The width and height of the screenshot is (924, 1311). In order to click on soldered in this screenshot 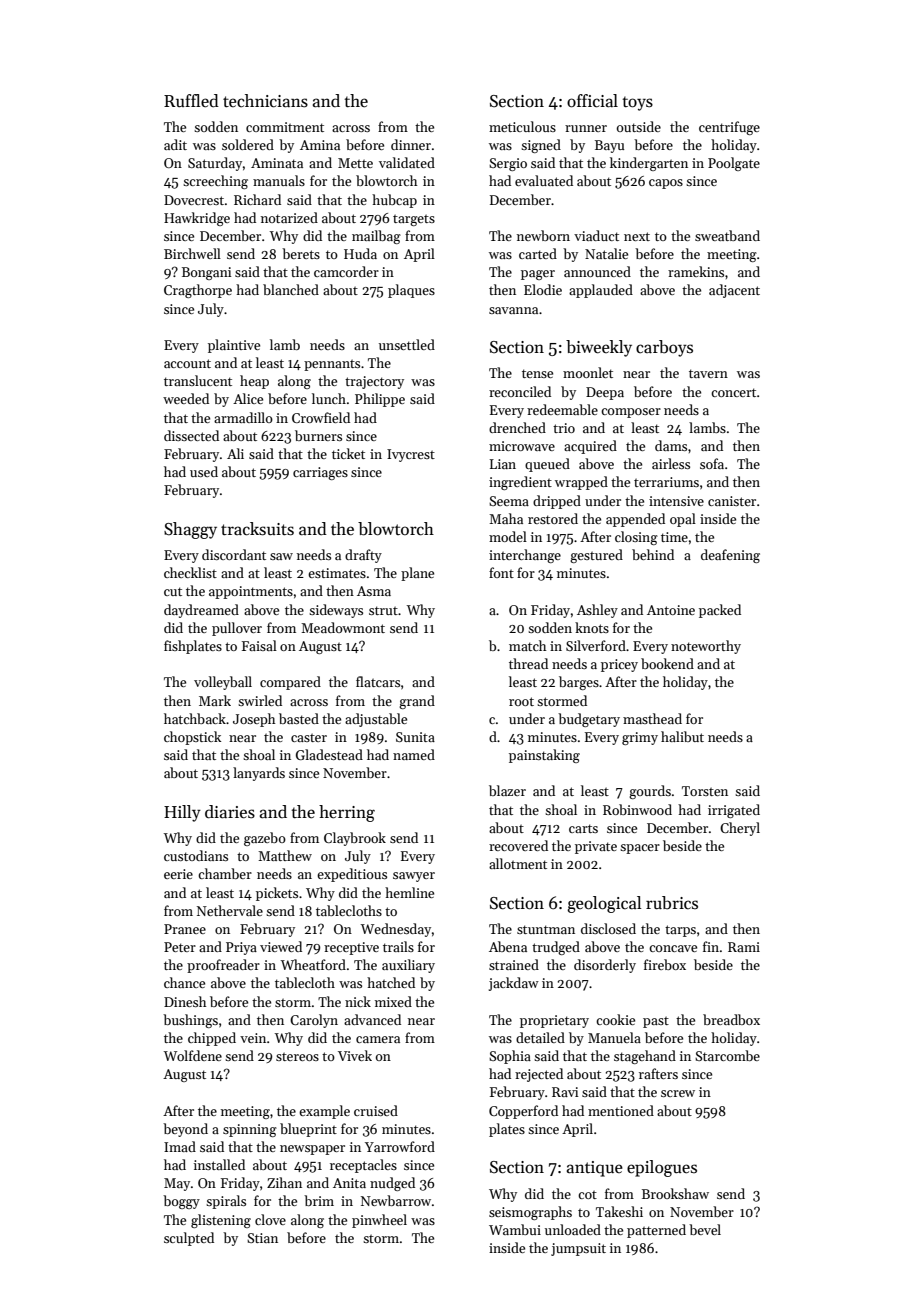, I will do `click(248, 144)`.
